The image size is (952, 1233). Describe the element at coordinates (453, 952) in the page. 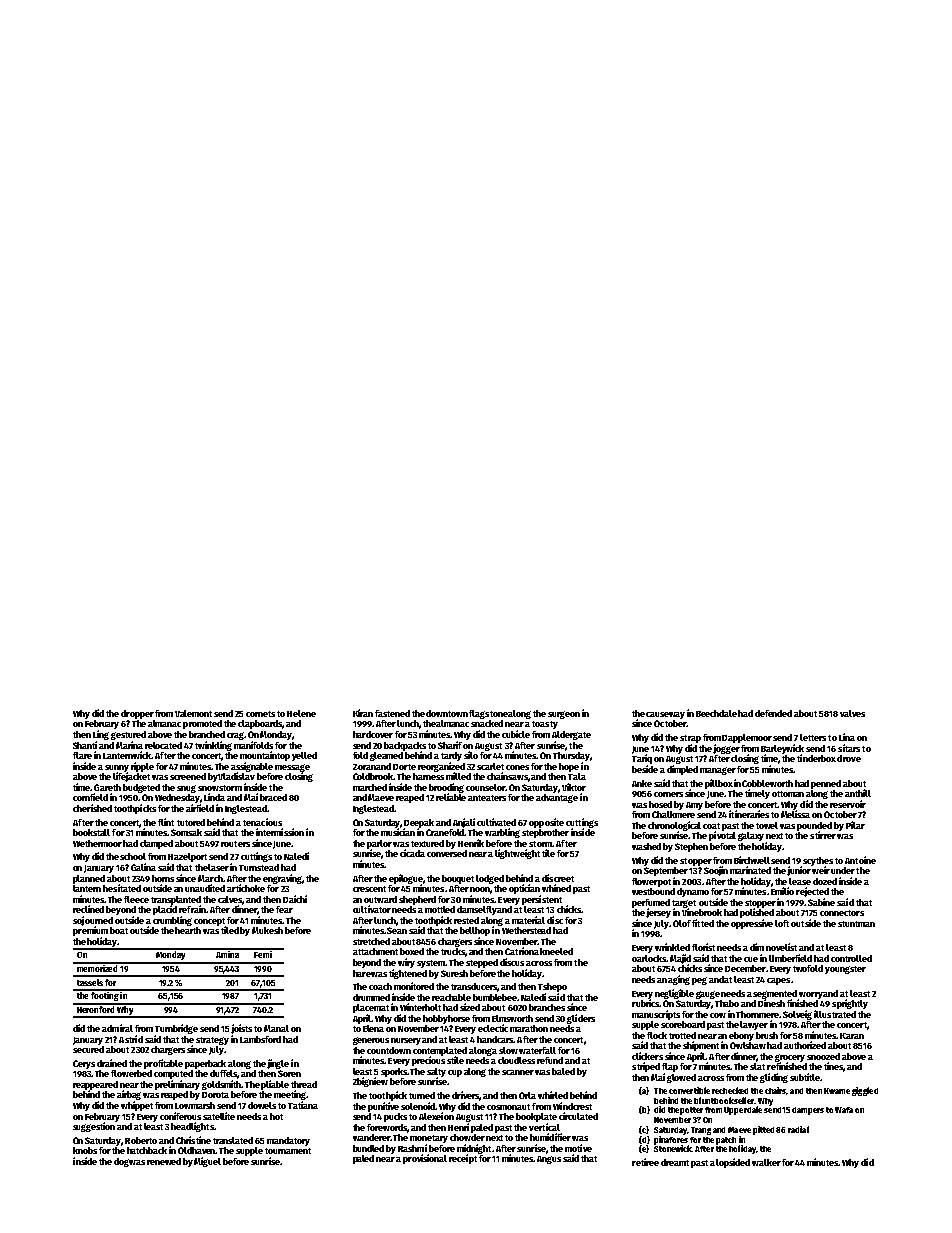

I see `trucks` at that location.
